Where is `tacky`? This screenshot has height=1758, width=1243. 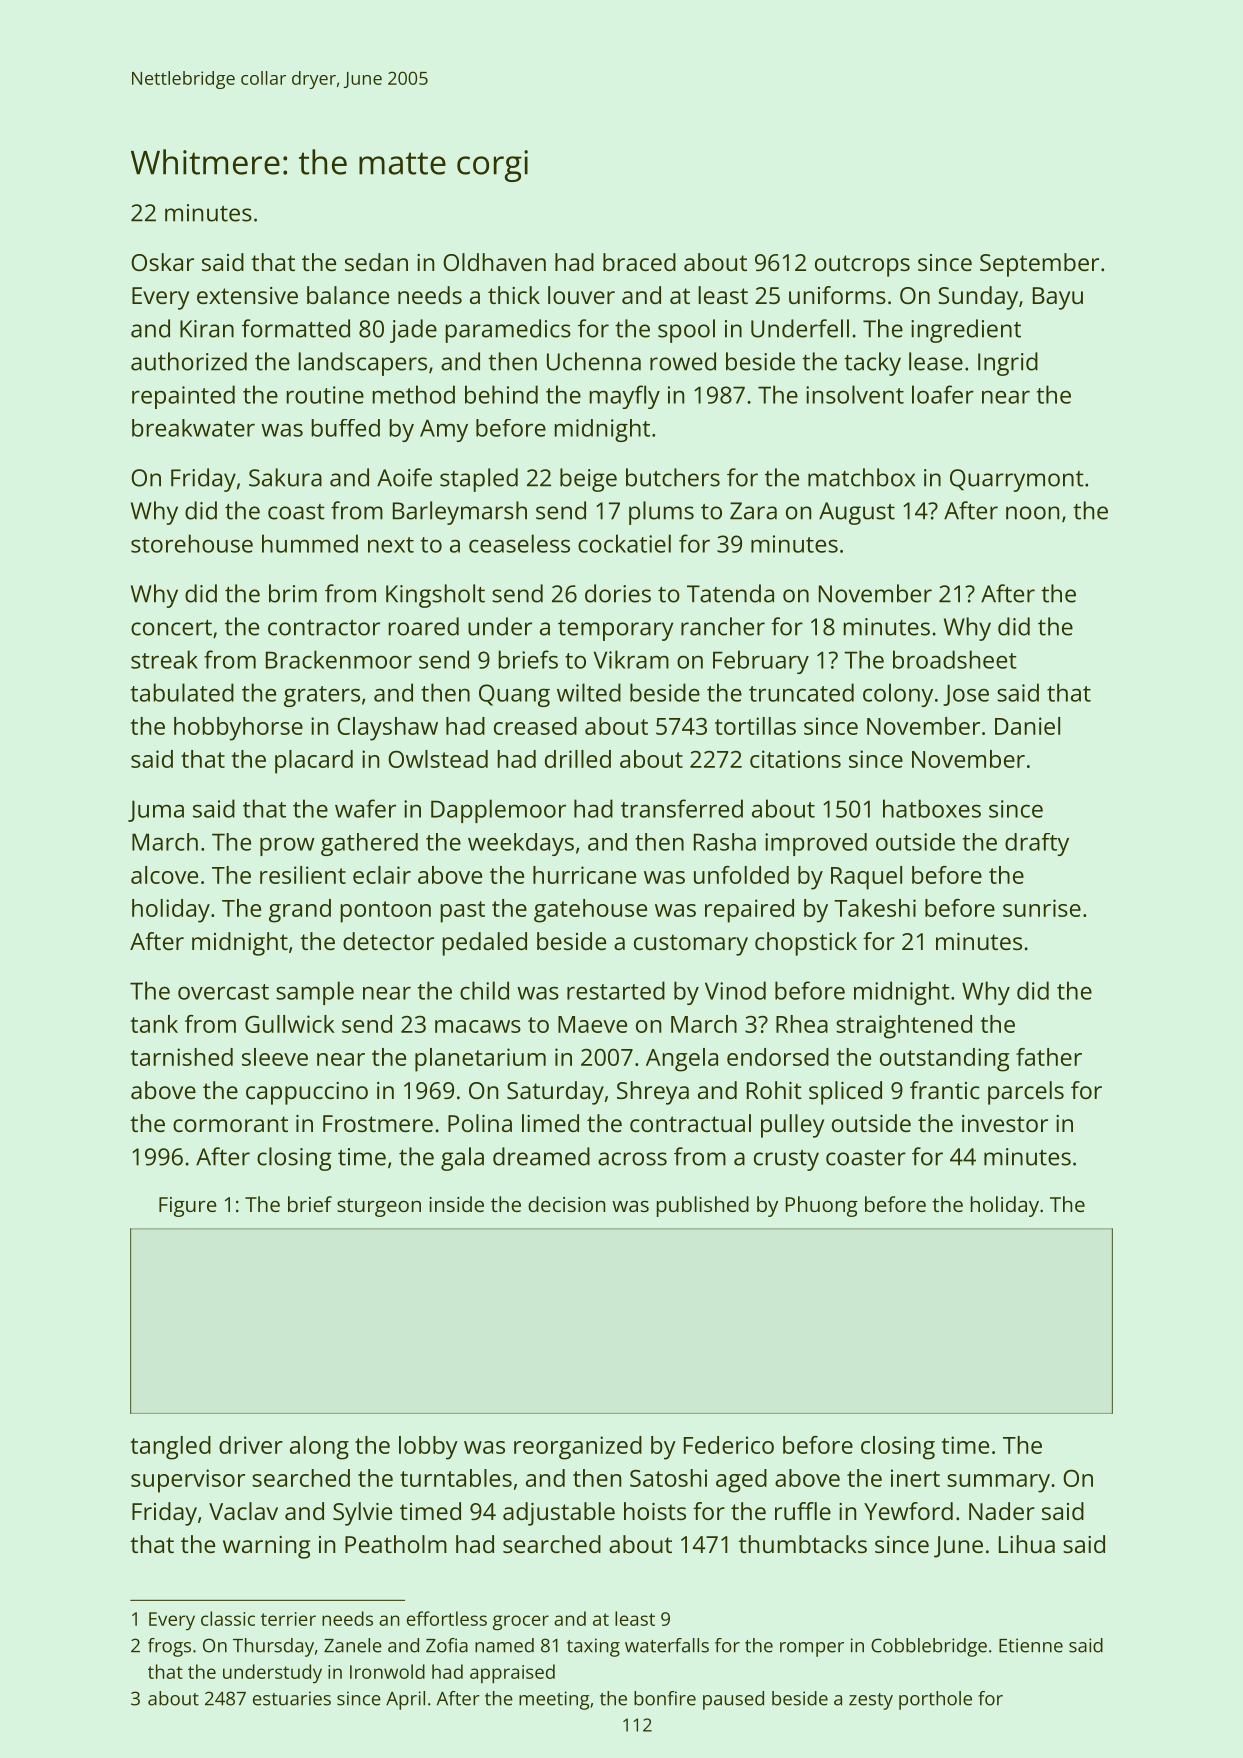 tacky is located at coordinates (872, 364).
